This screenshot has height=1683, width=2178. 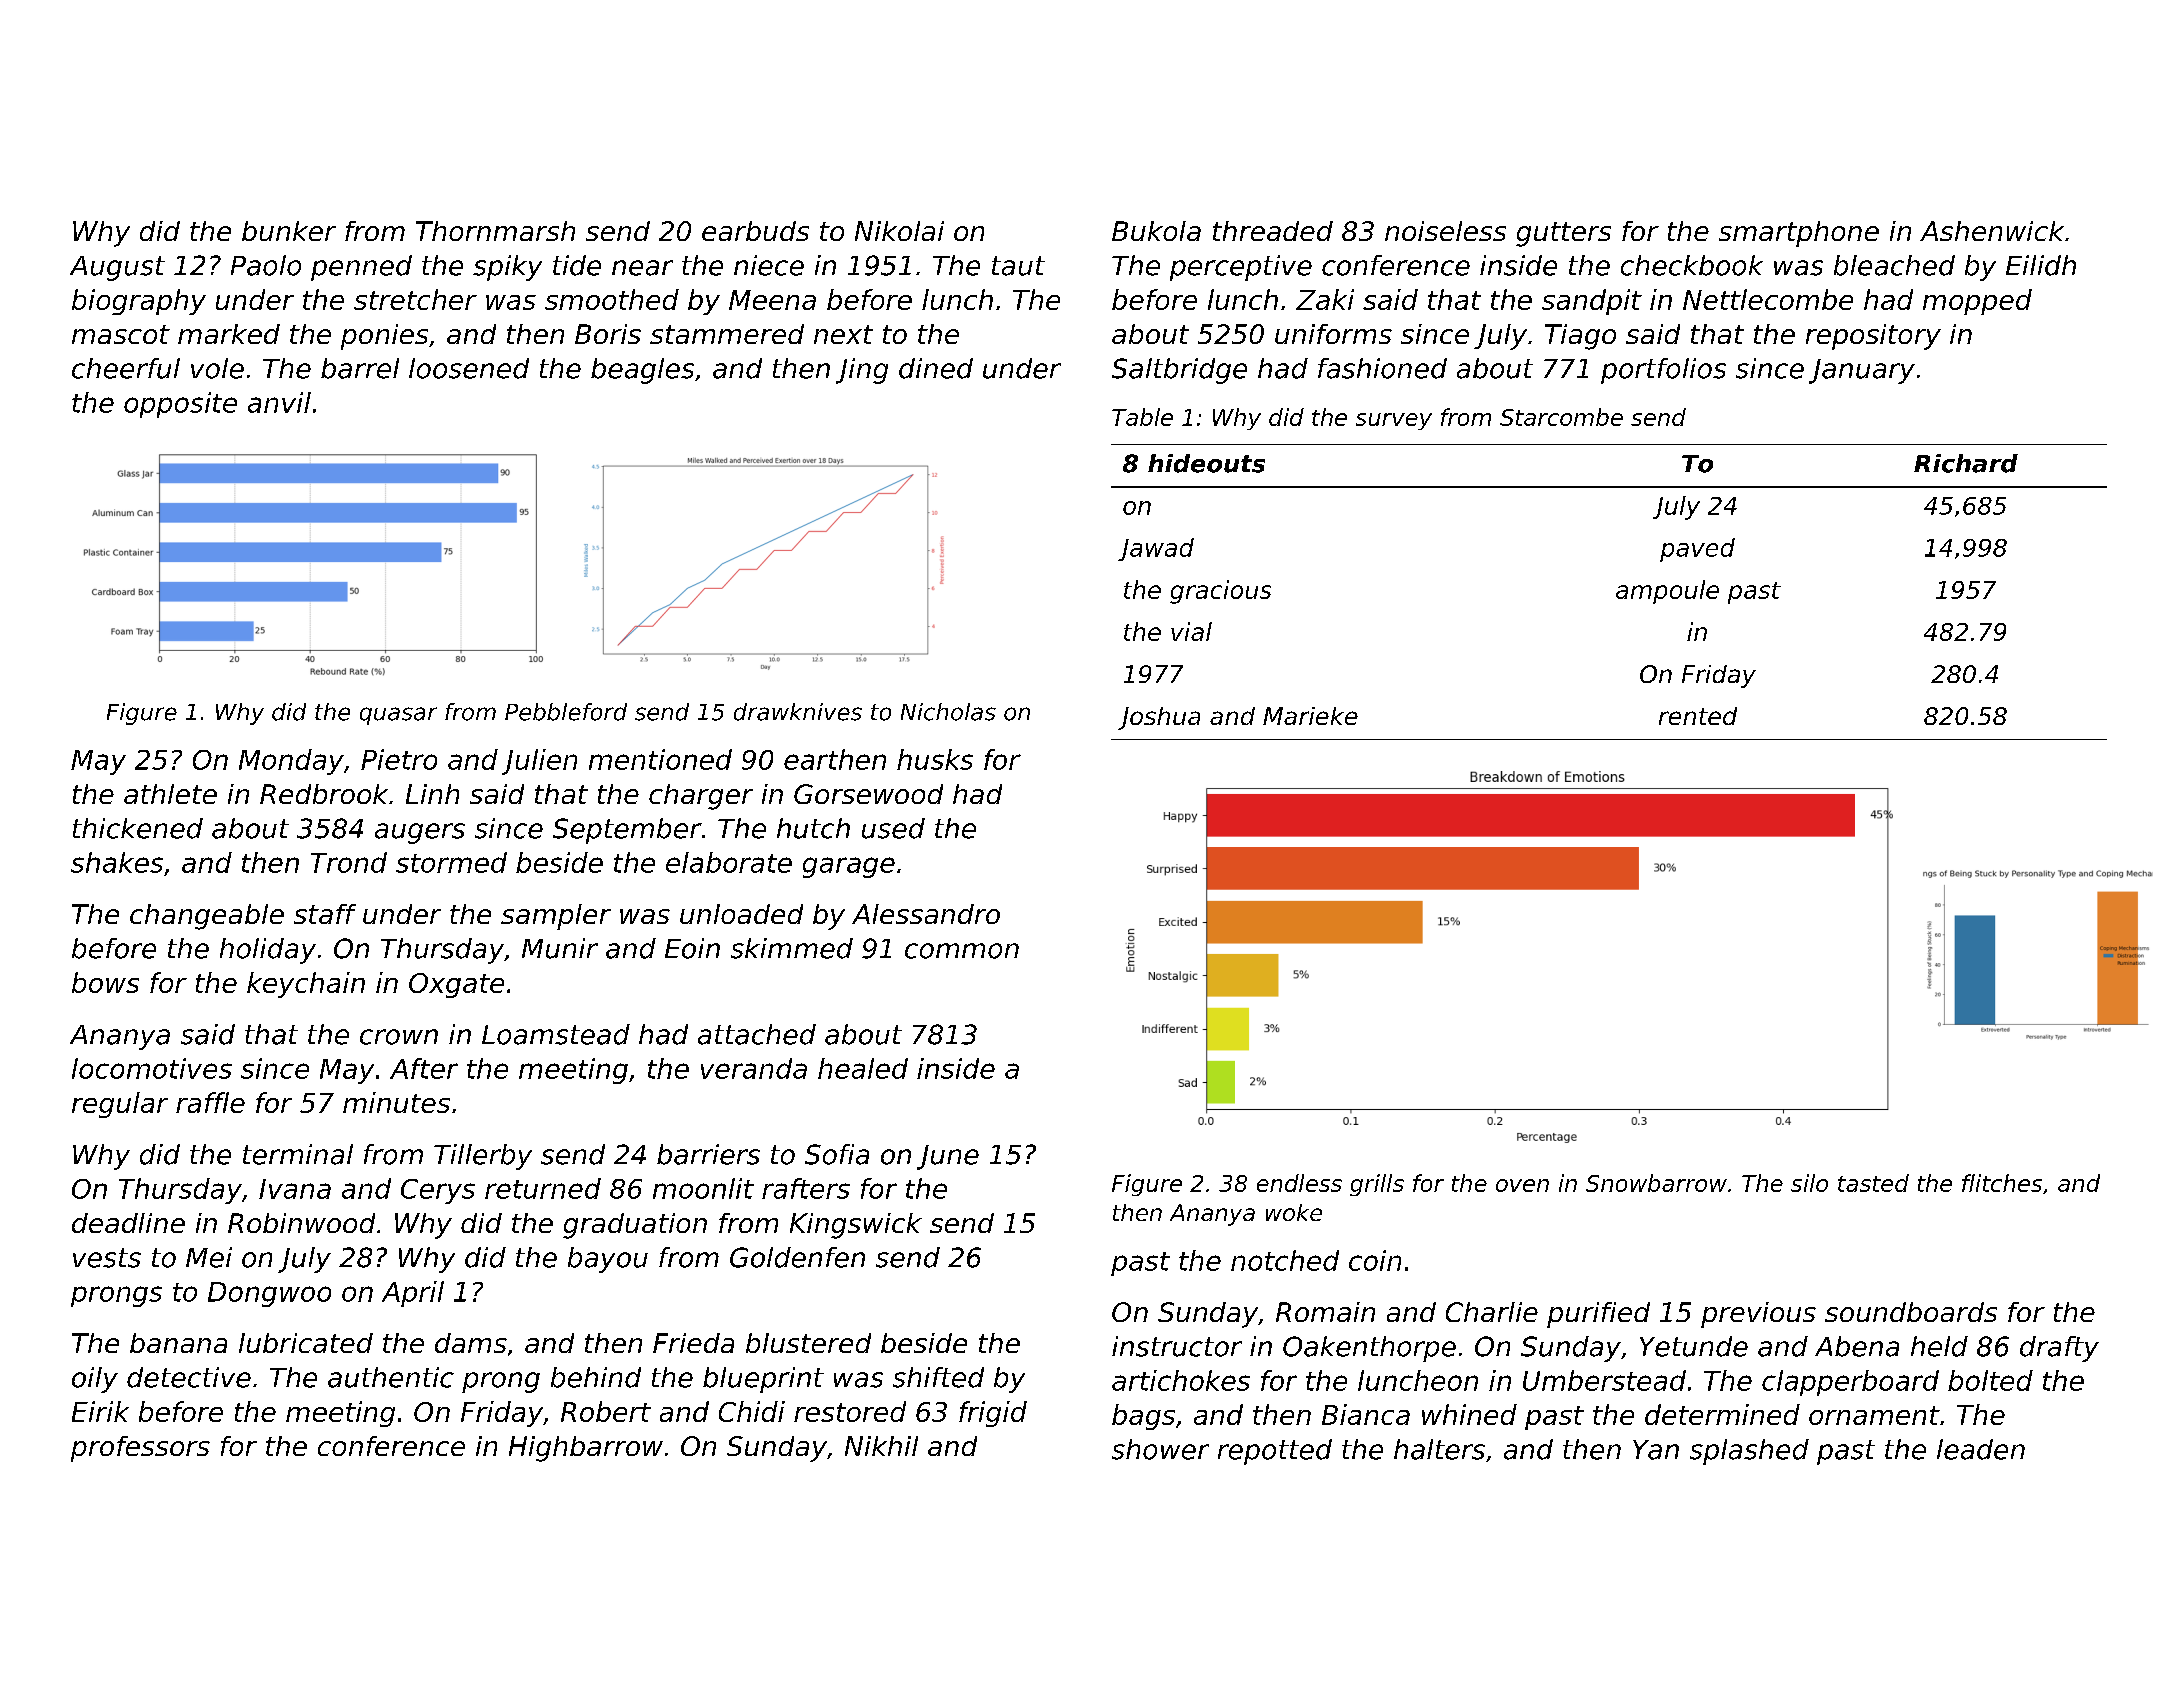 What do you see at coordinates (140, 1449) in the screenshot?
I see `professors` at bounding box center [140, 1449].
